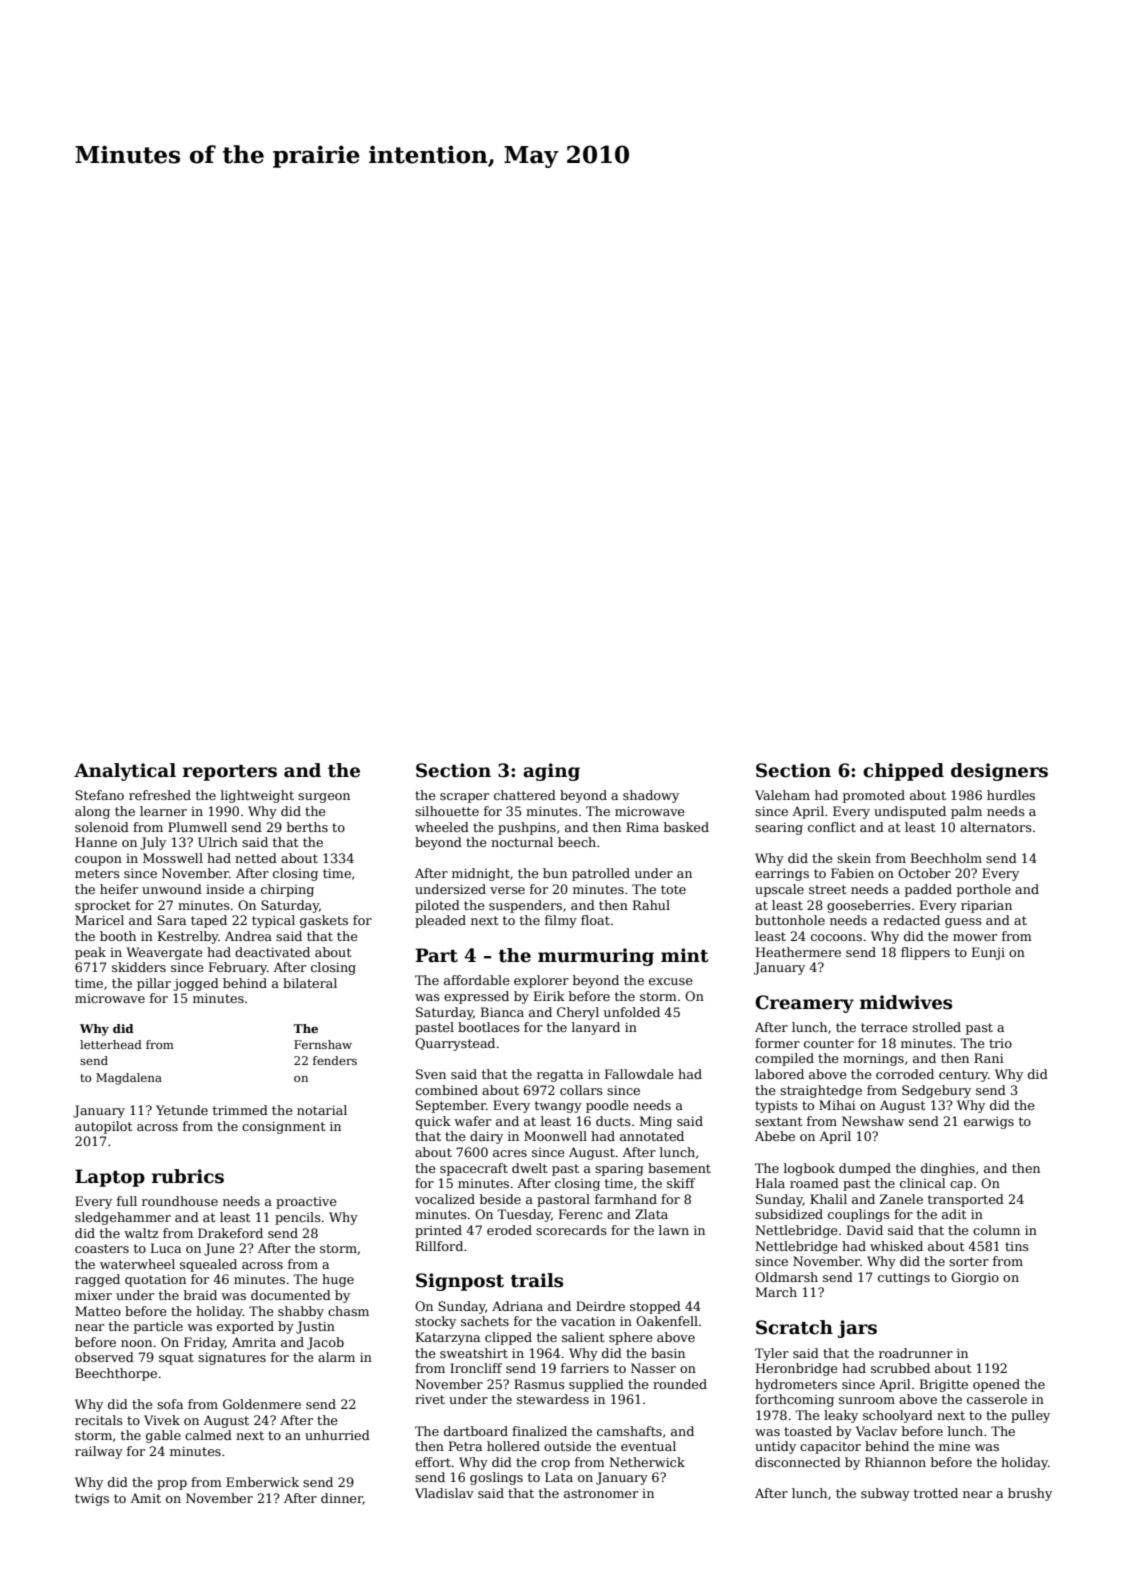  What do you see at coordinates (581, 1090) in the document?
I see `collars` at bounding box center [581, 1090].
